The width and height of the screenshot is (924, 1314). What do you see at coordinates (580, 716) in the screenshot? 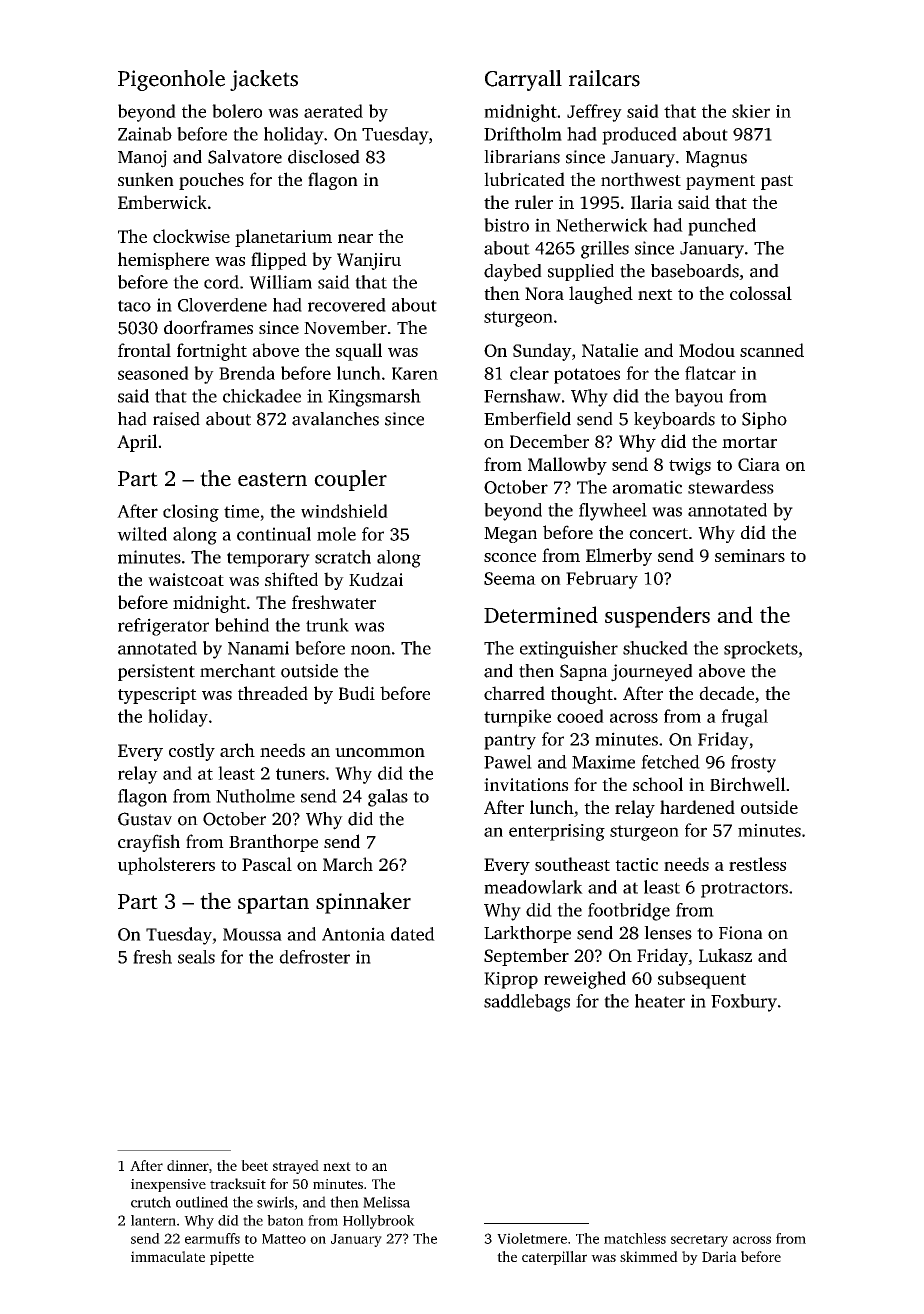
I see `cooed` at bounding box center [580, 716].
